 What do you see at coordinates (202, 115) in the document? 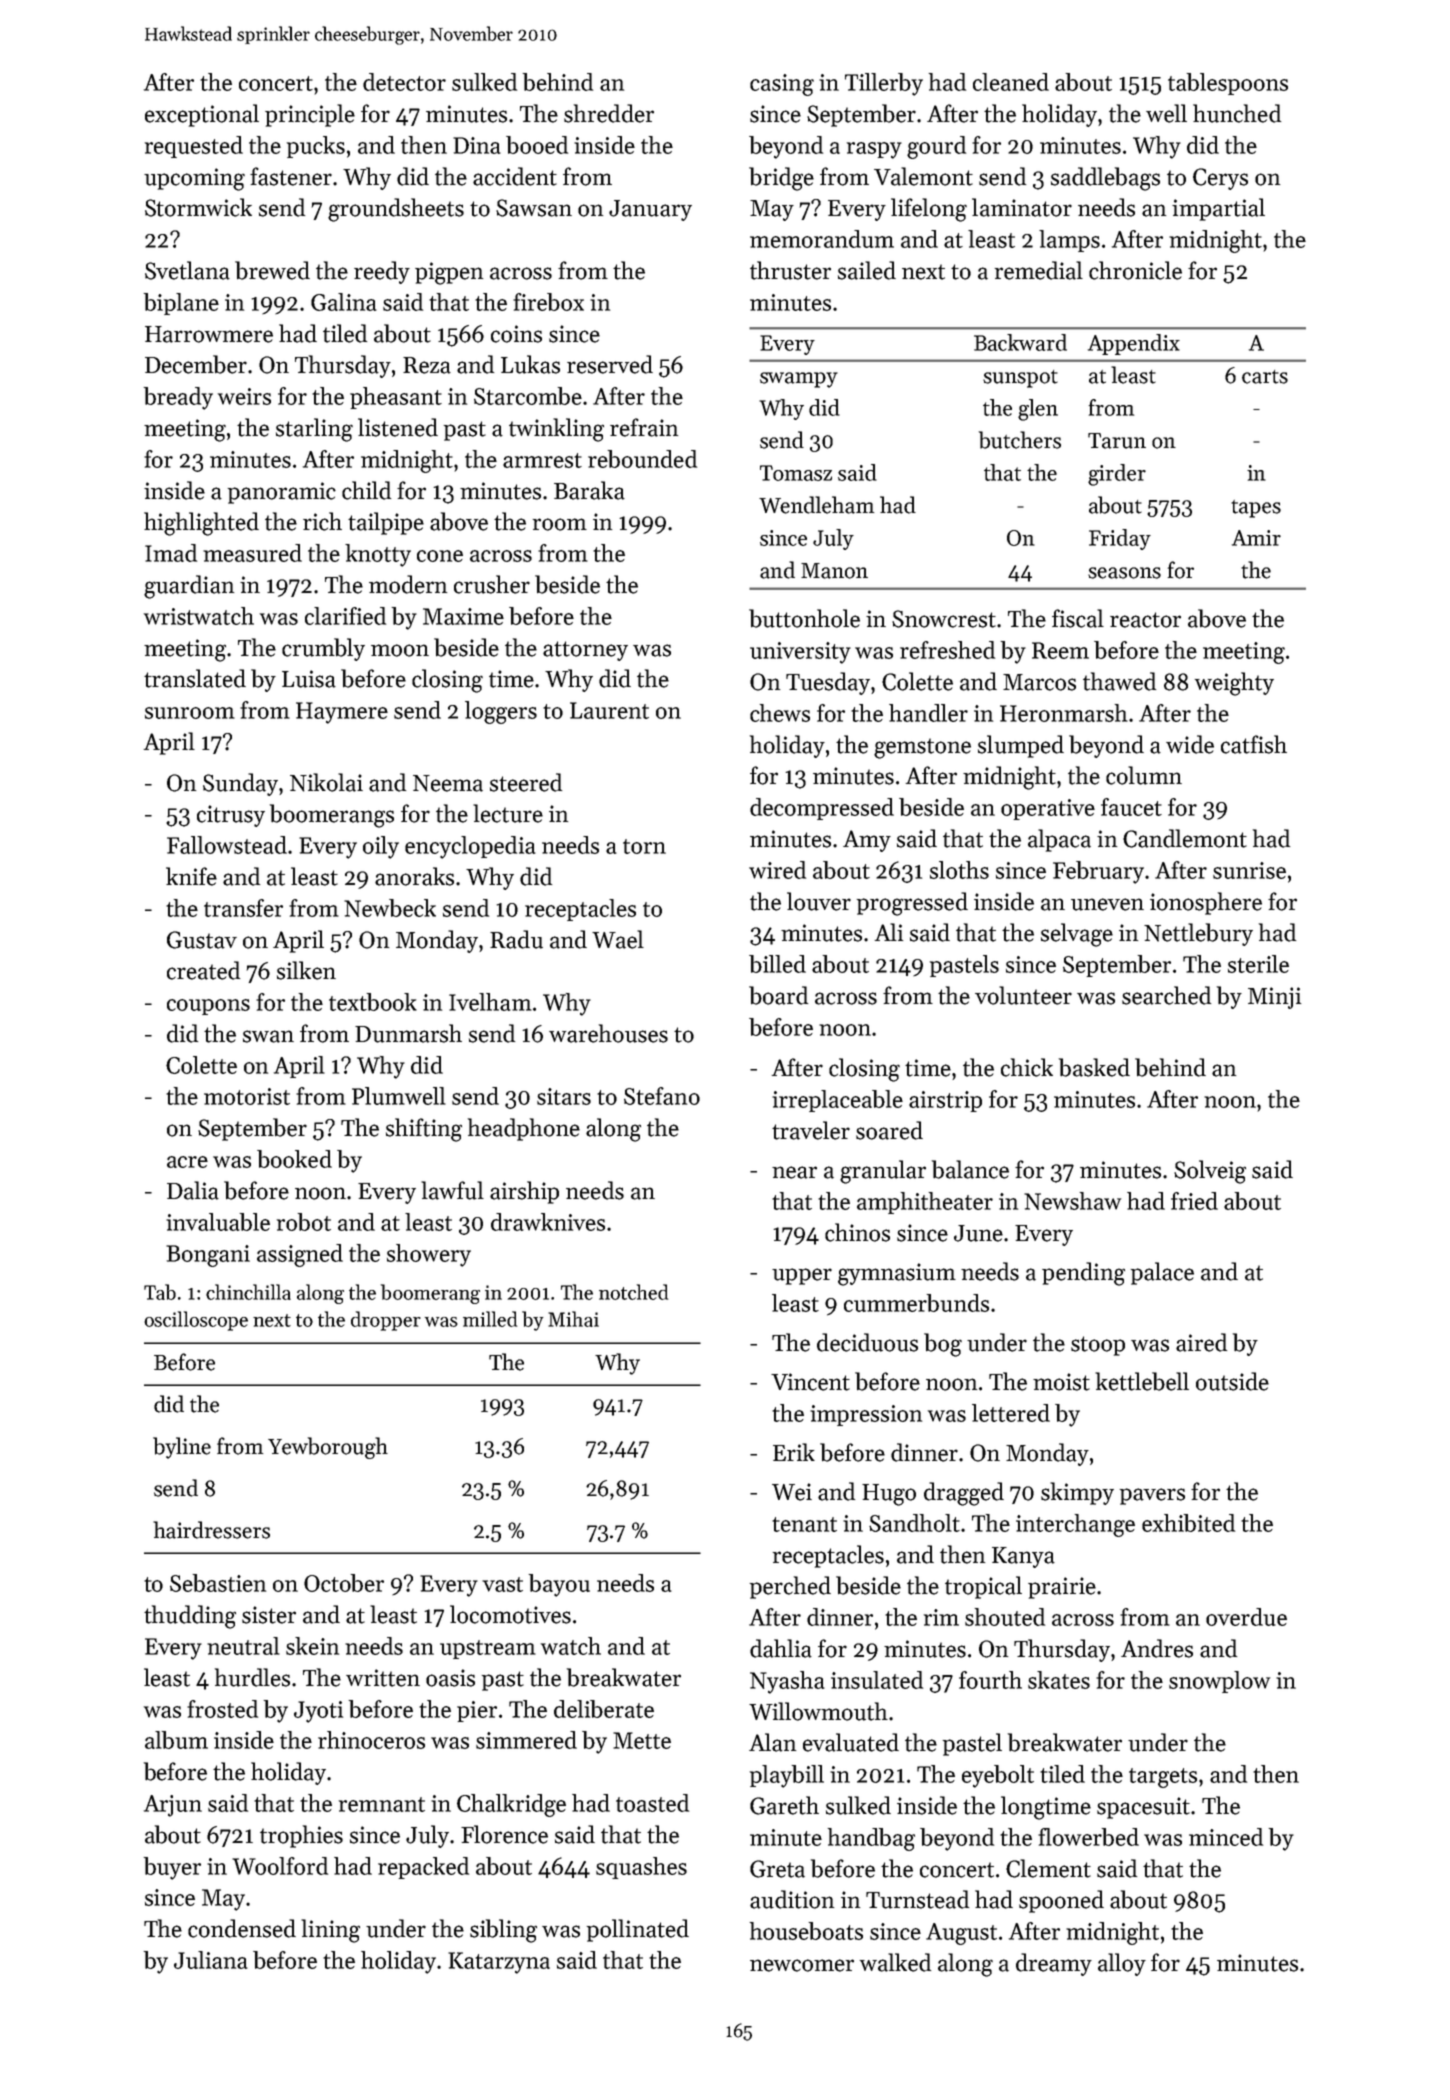
I see `exceptional` at bounding box center [202, 115].
